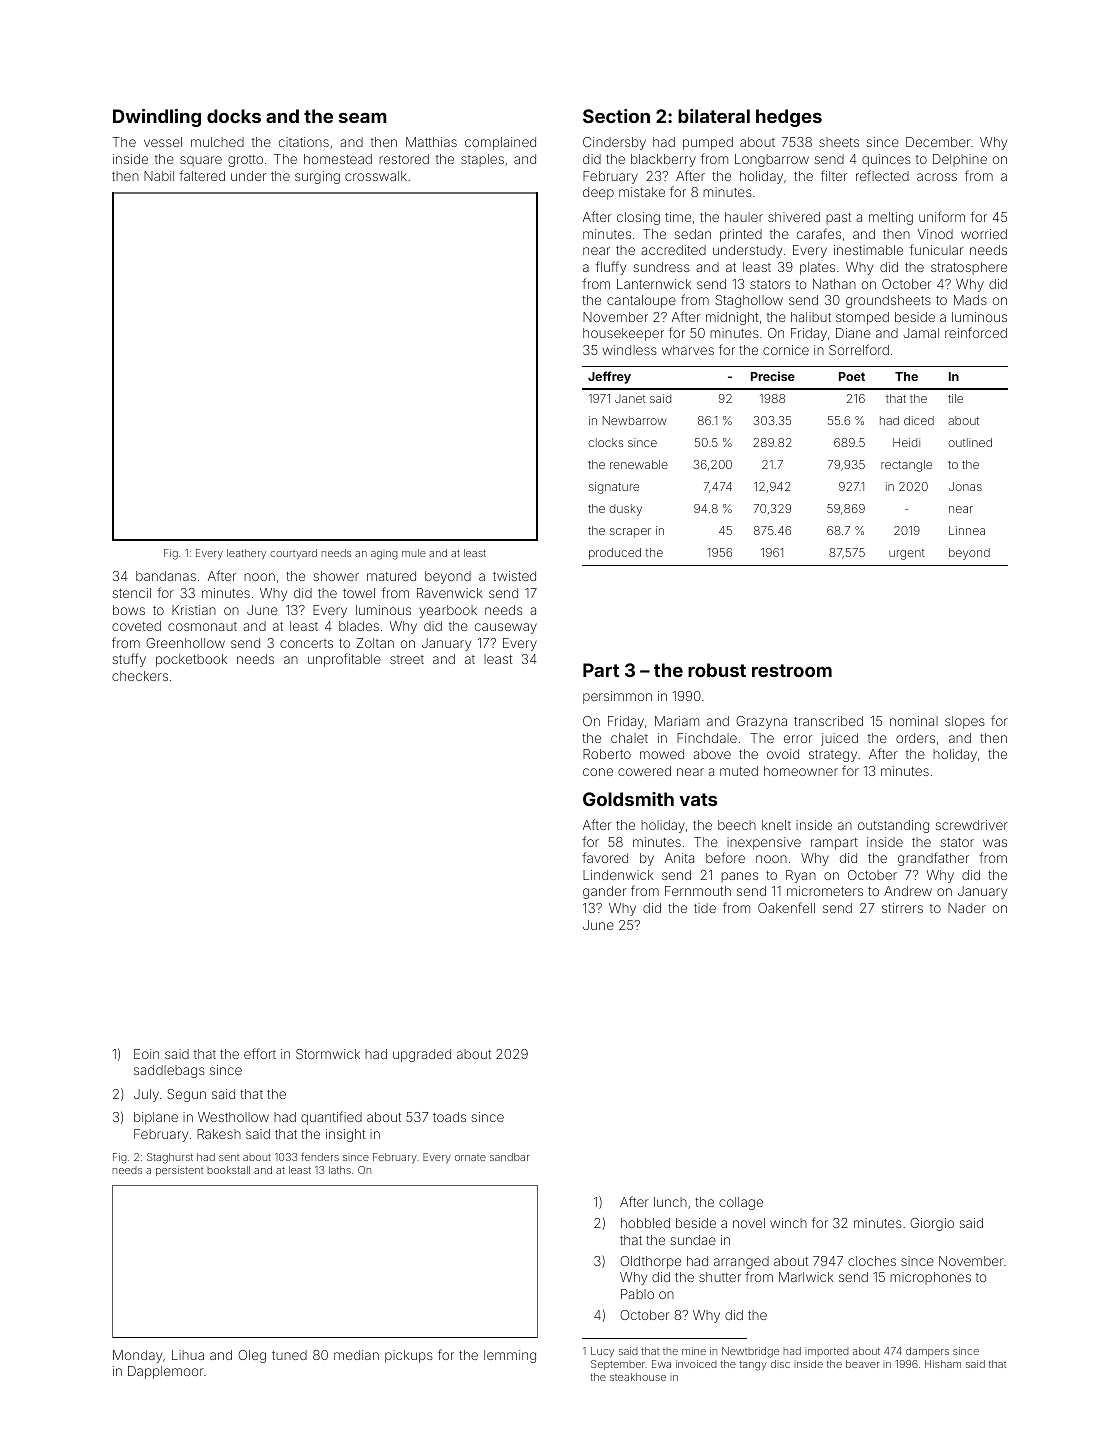 This document has width=1120, height=1449. I want to click on Stormwick, so click(328, 1054).
